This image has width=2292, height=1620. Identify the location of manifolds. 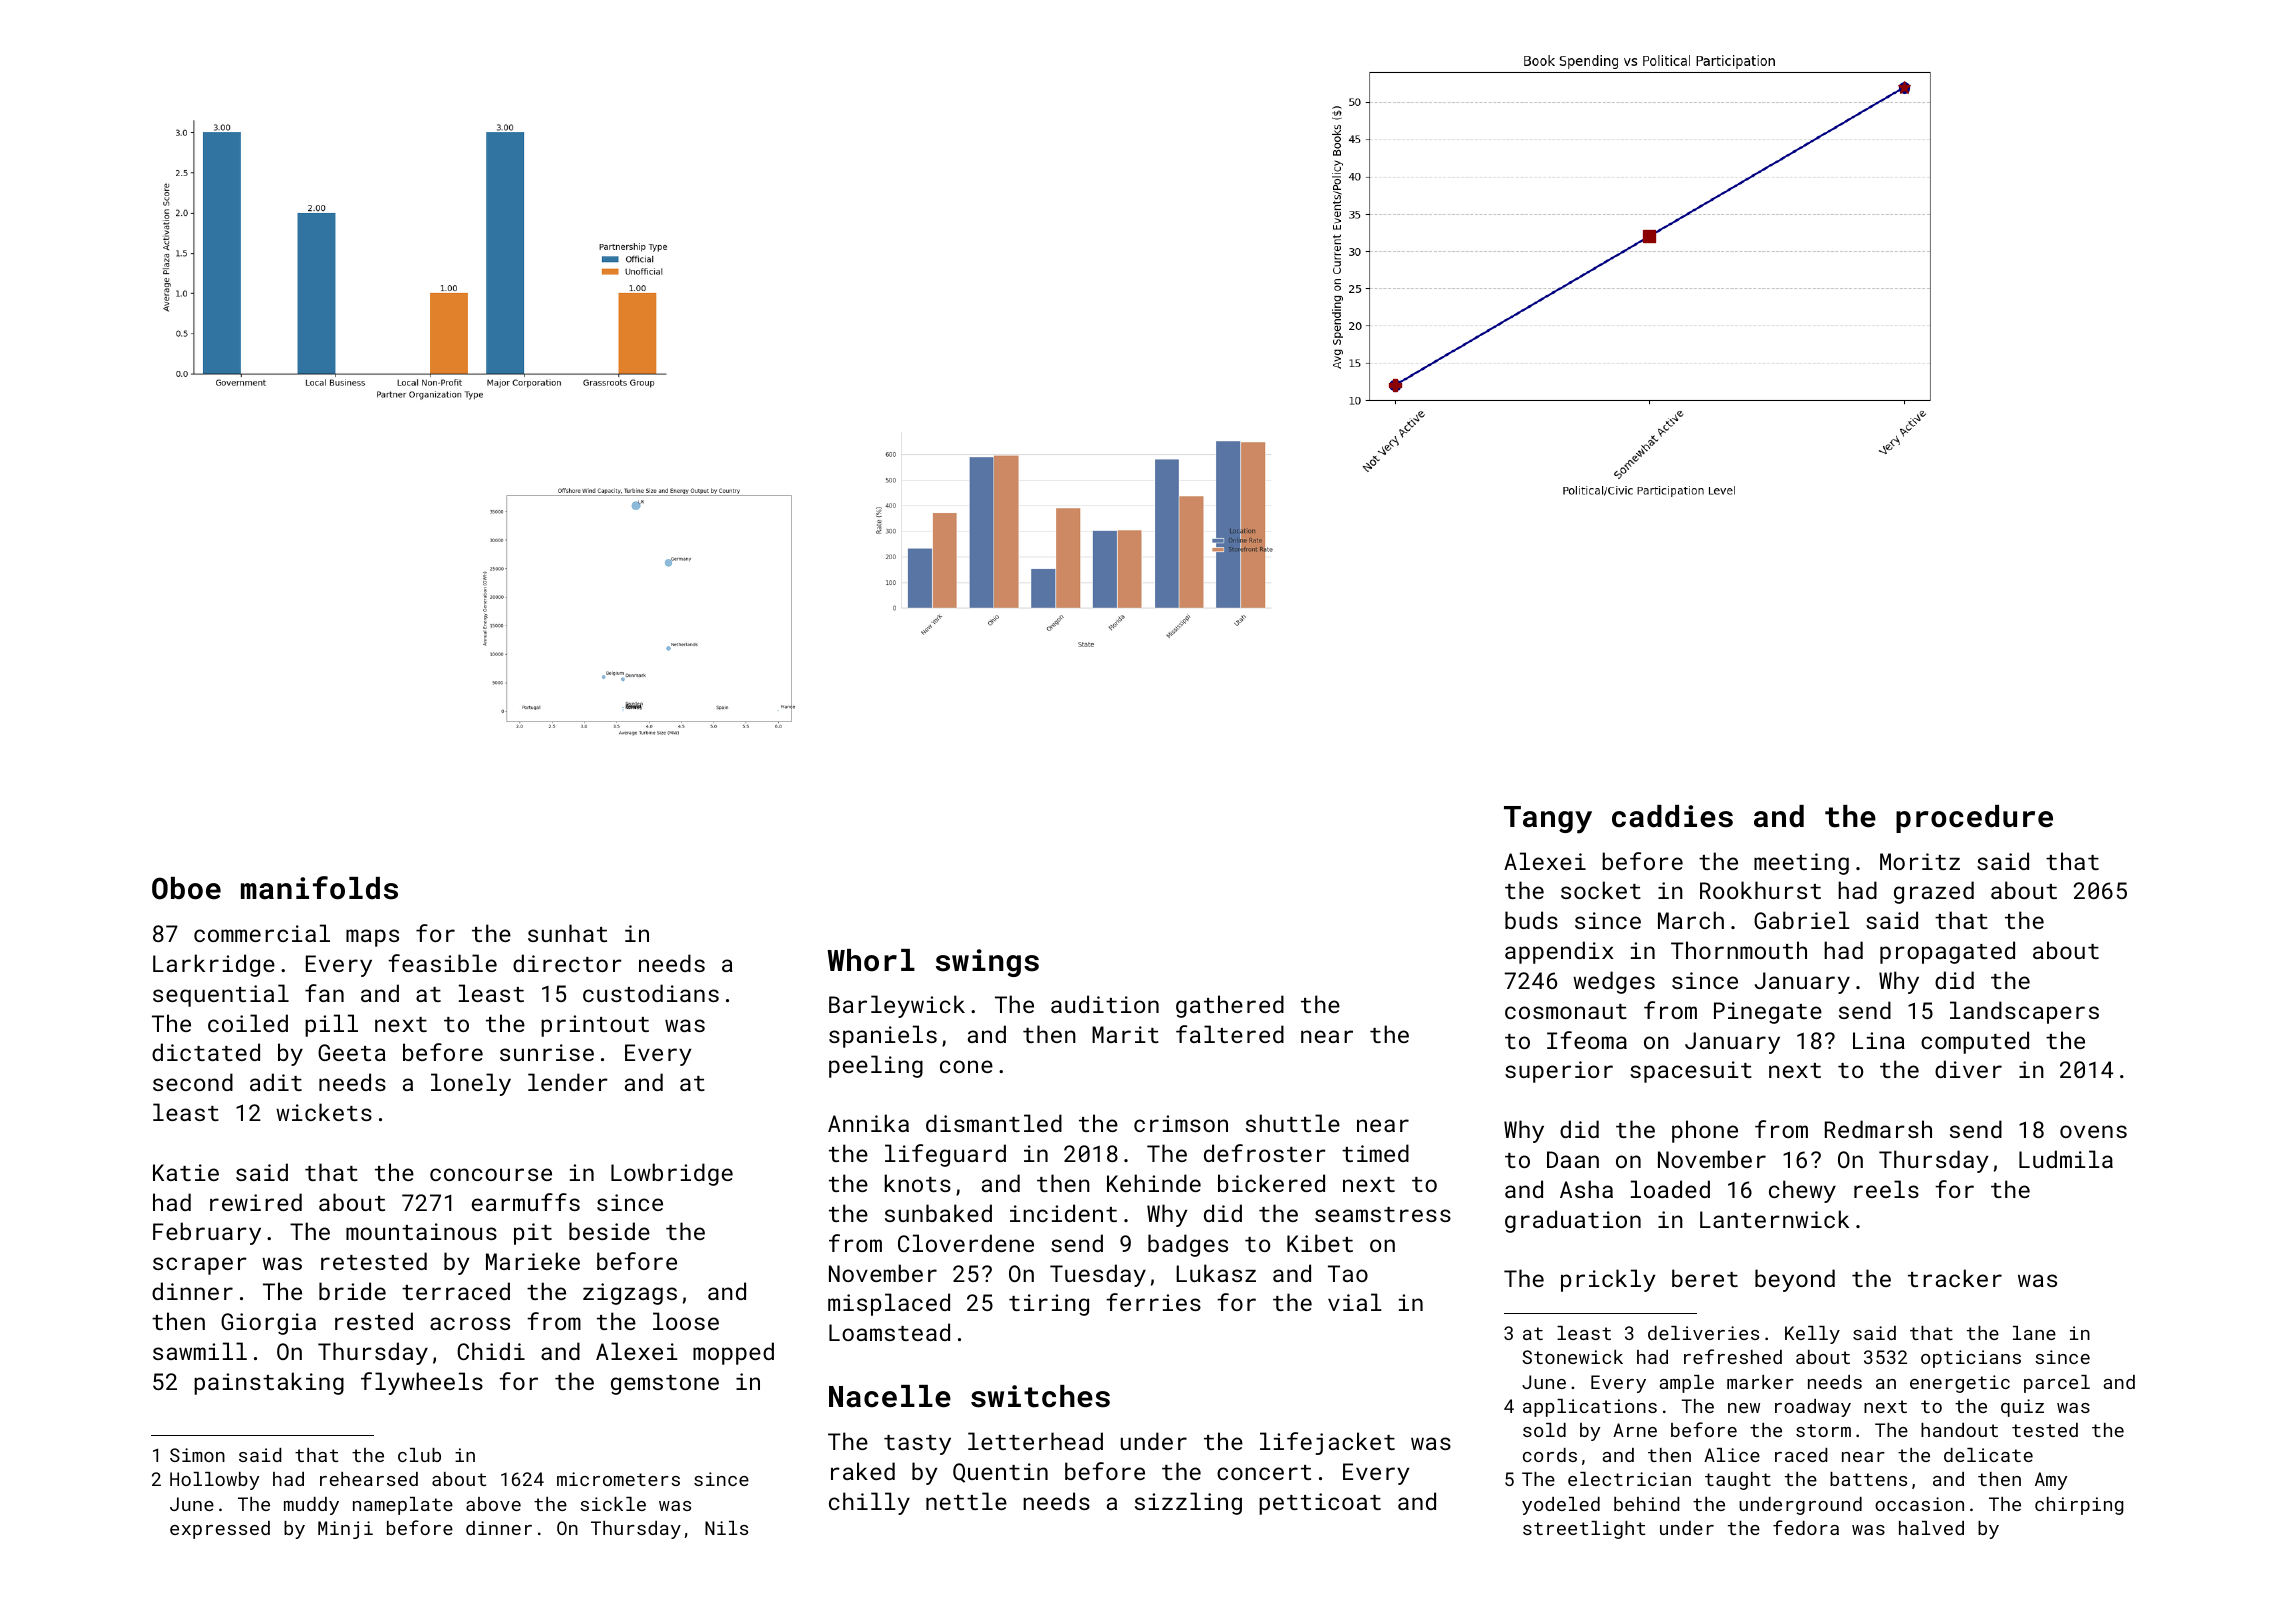
(319, 888).
